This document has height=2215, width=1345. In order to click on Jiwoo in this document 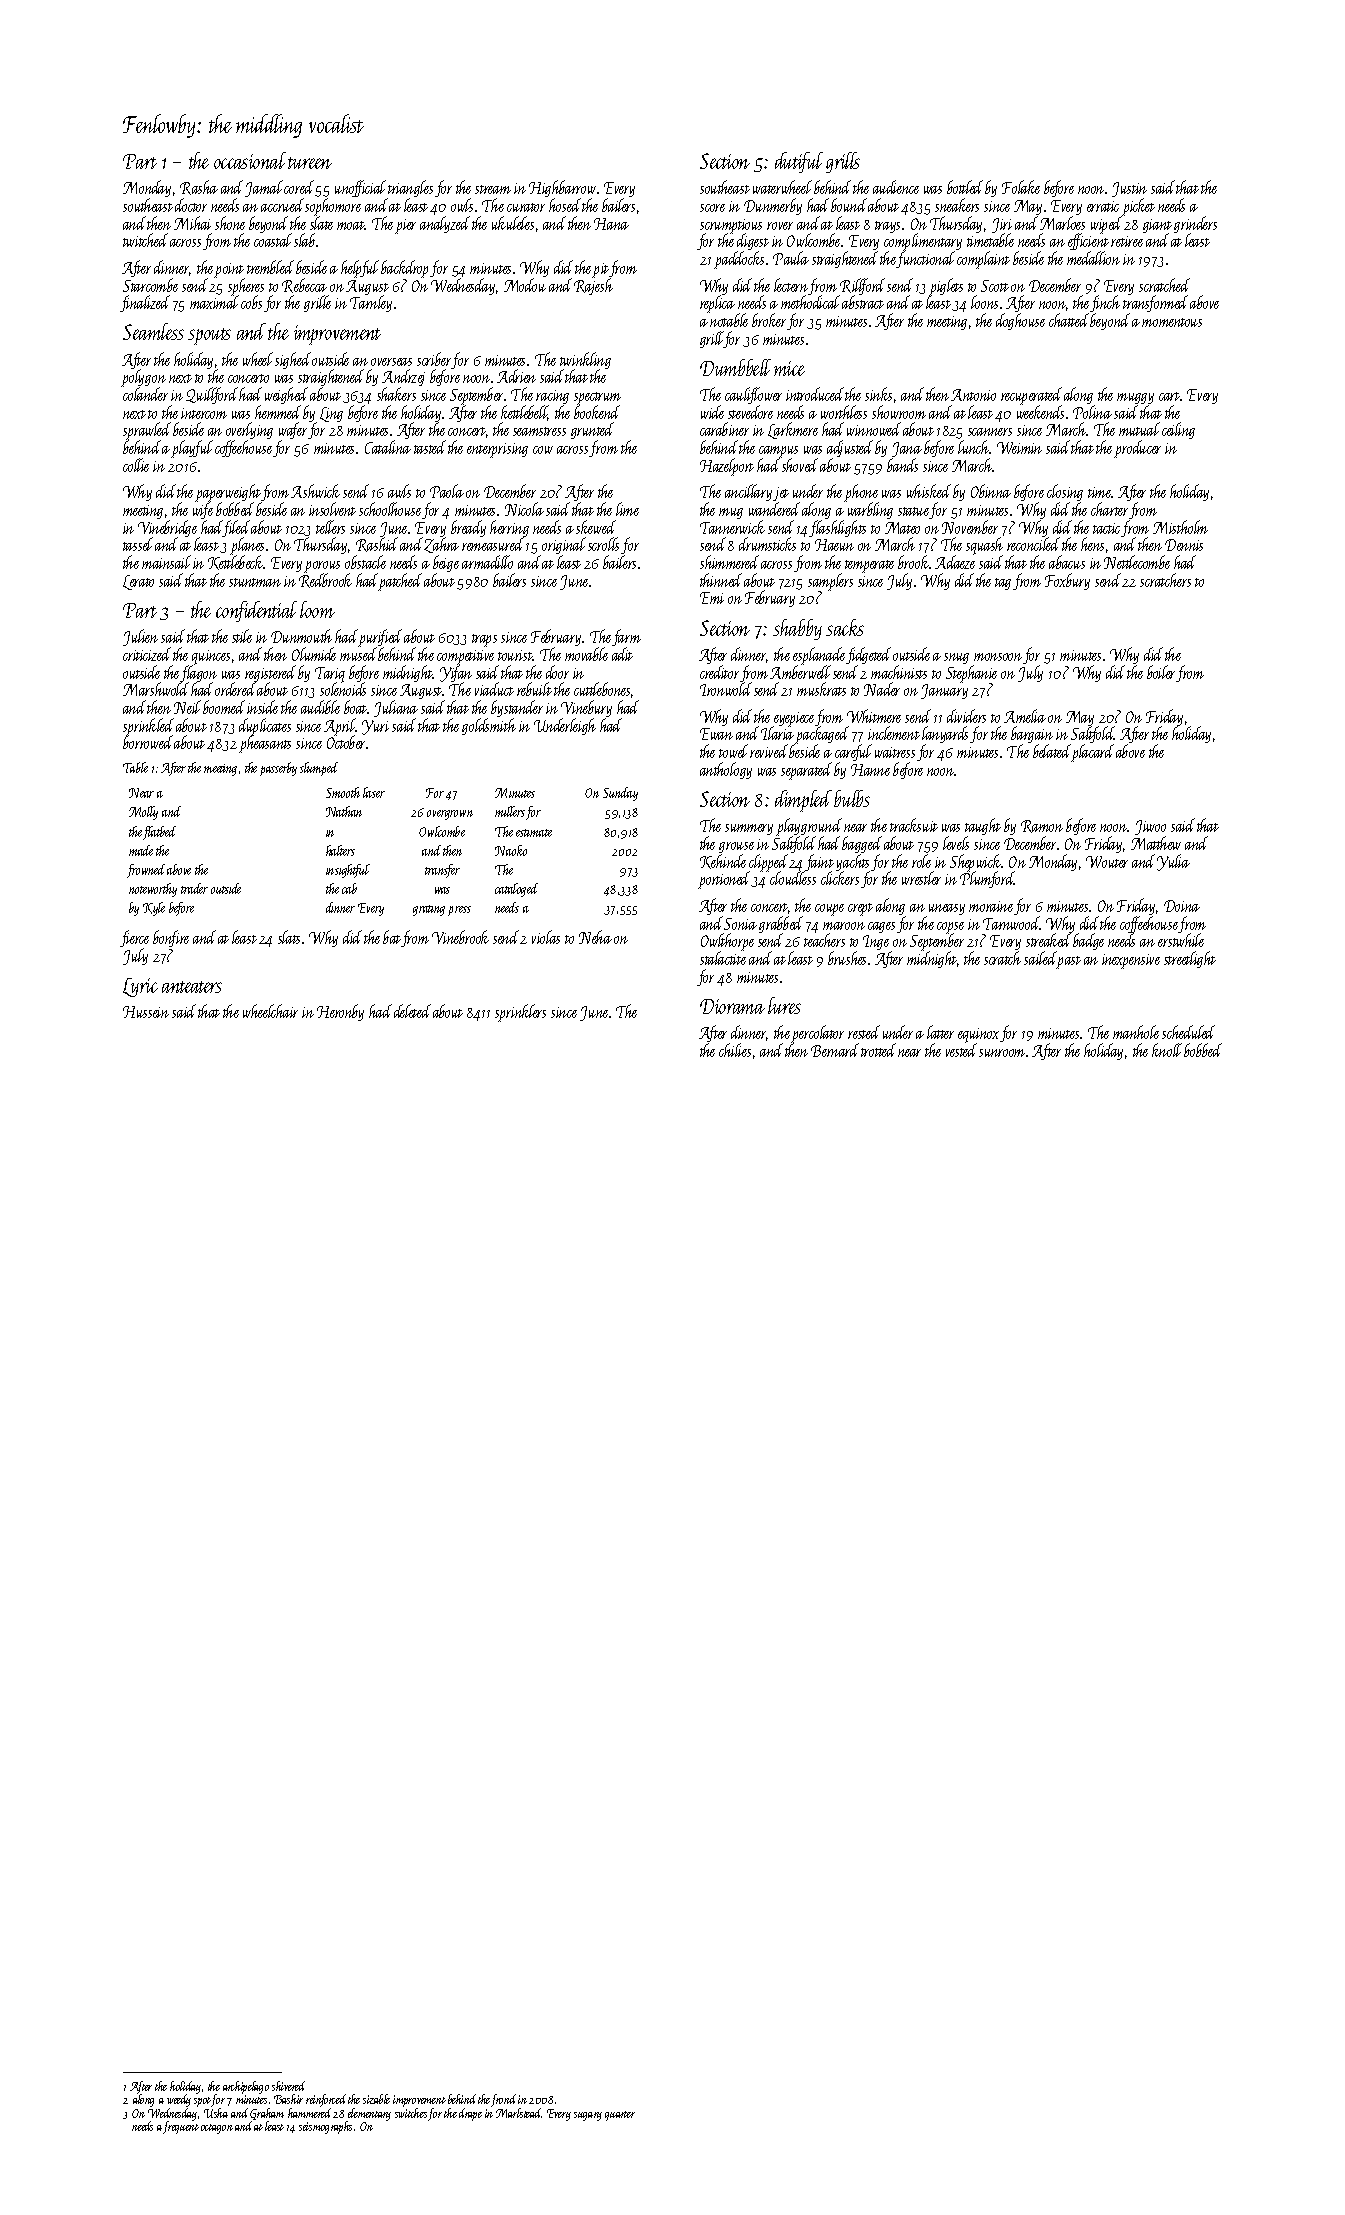, I will do `click(1150, 827)`.
